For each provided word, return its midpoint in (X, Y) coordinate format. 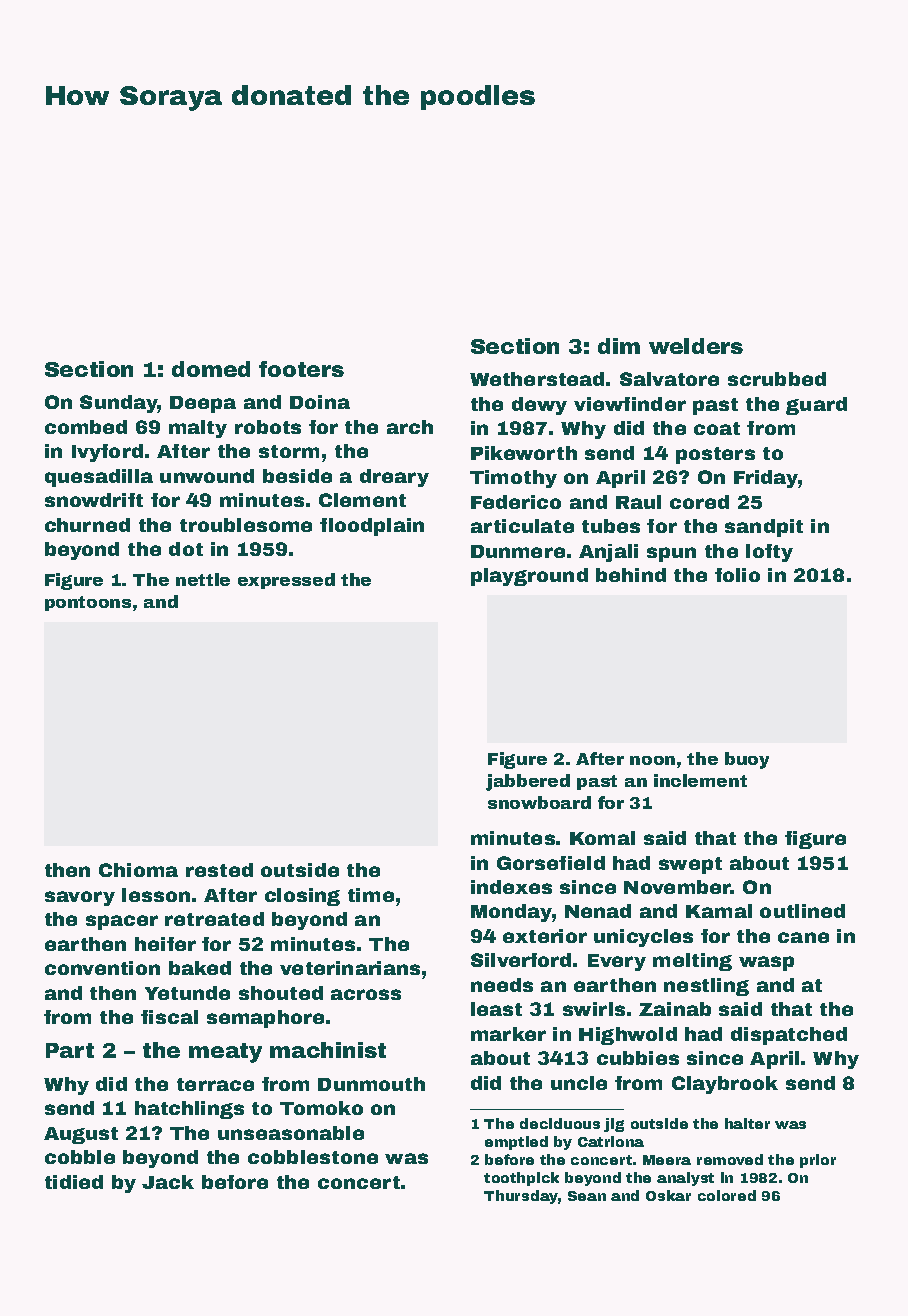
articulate (522, 526)
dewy (539, 406)
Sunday (119, 404)
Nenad (598, 911)
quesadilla (99, 478)
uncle (579, 1083)
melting (692, 962)
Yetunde (187, 993)
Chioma (138, 870)
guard (816, 406)
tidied (74, 1182)
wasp (766, 963)
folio (737, 575)
